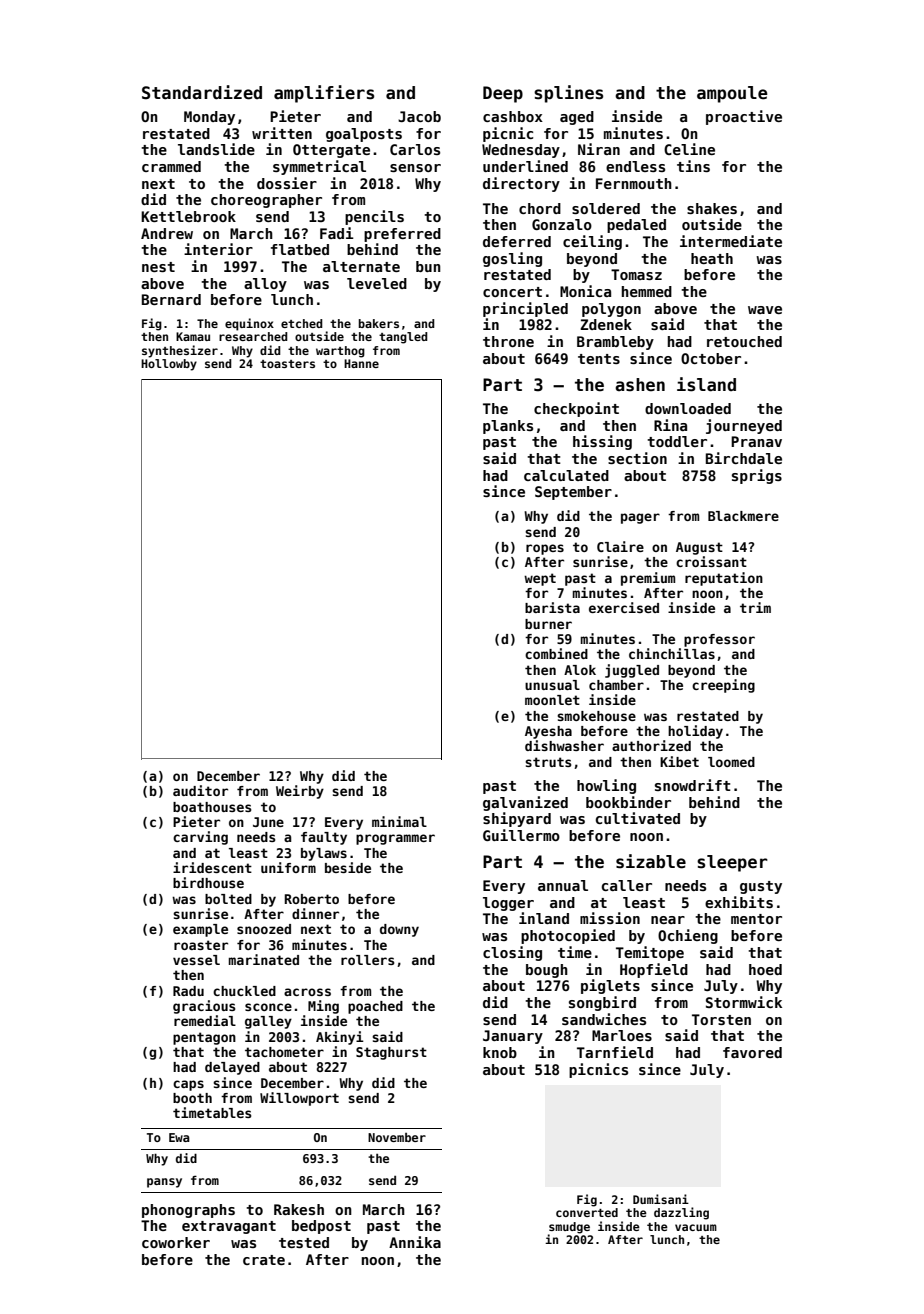 This screenshot has height=1314, width=924. Describe the element at coordinates (375, 1007) in the screenshot. I see `poached` at that location.
